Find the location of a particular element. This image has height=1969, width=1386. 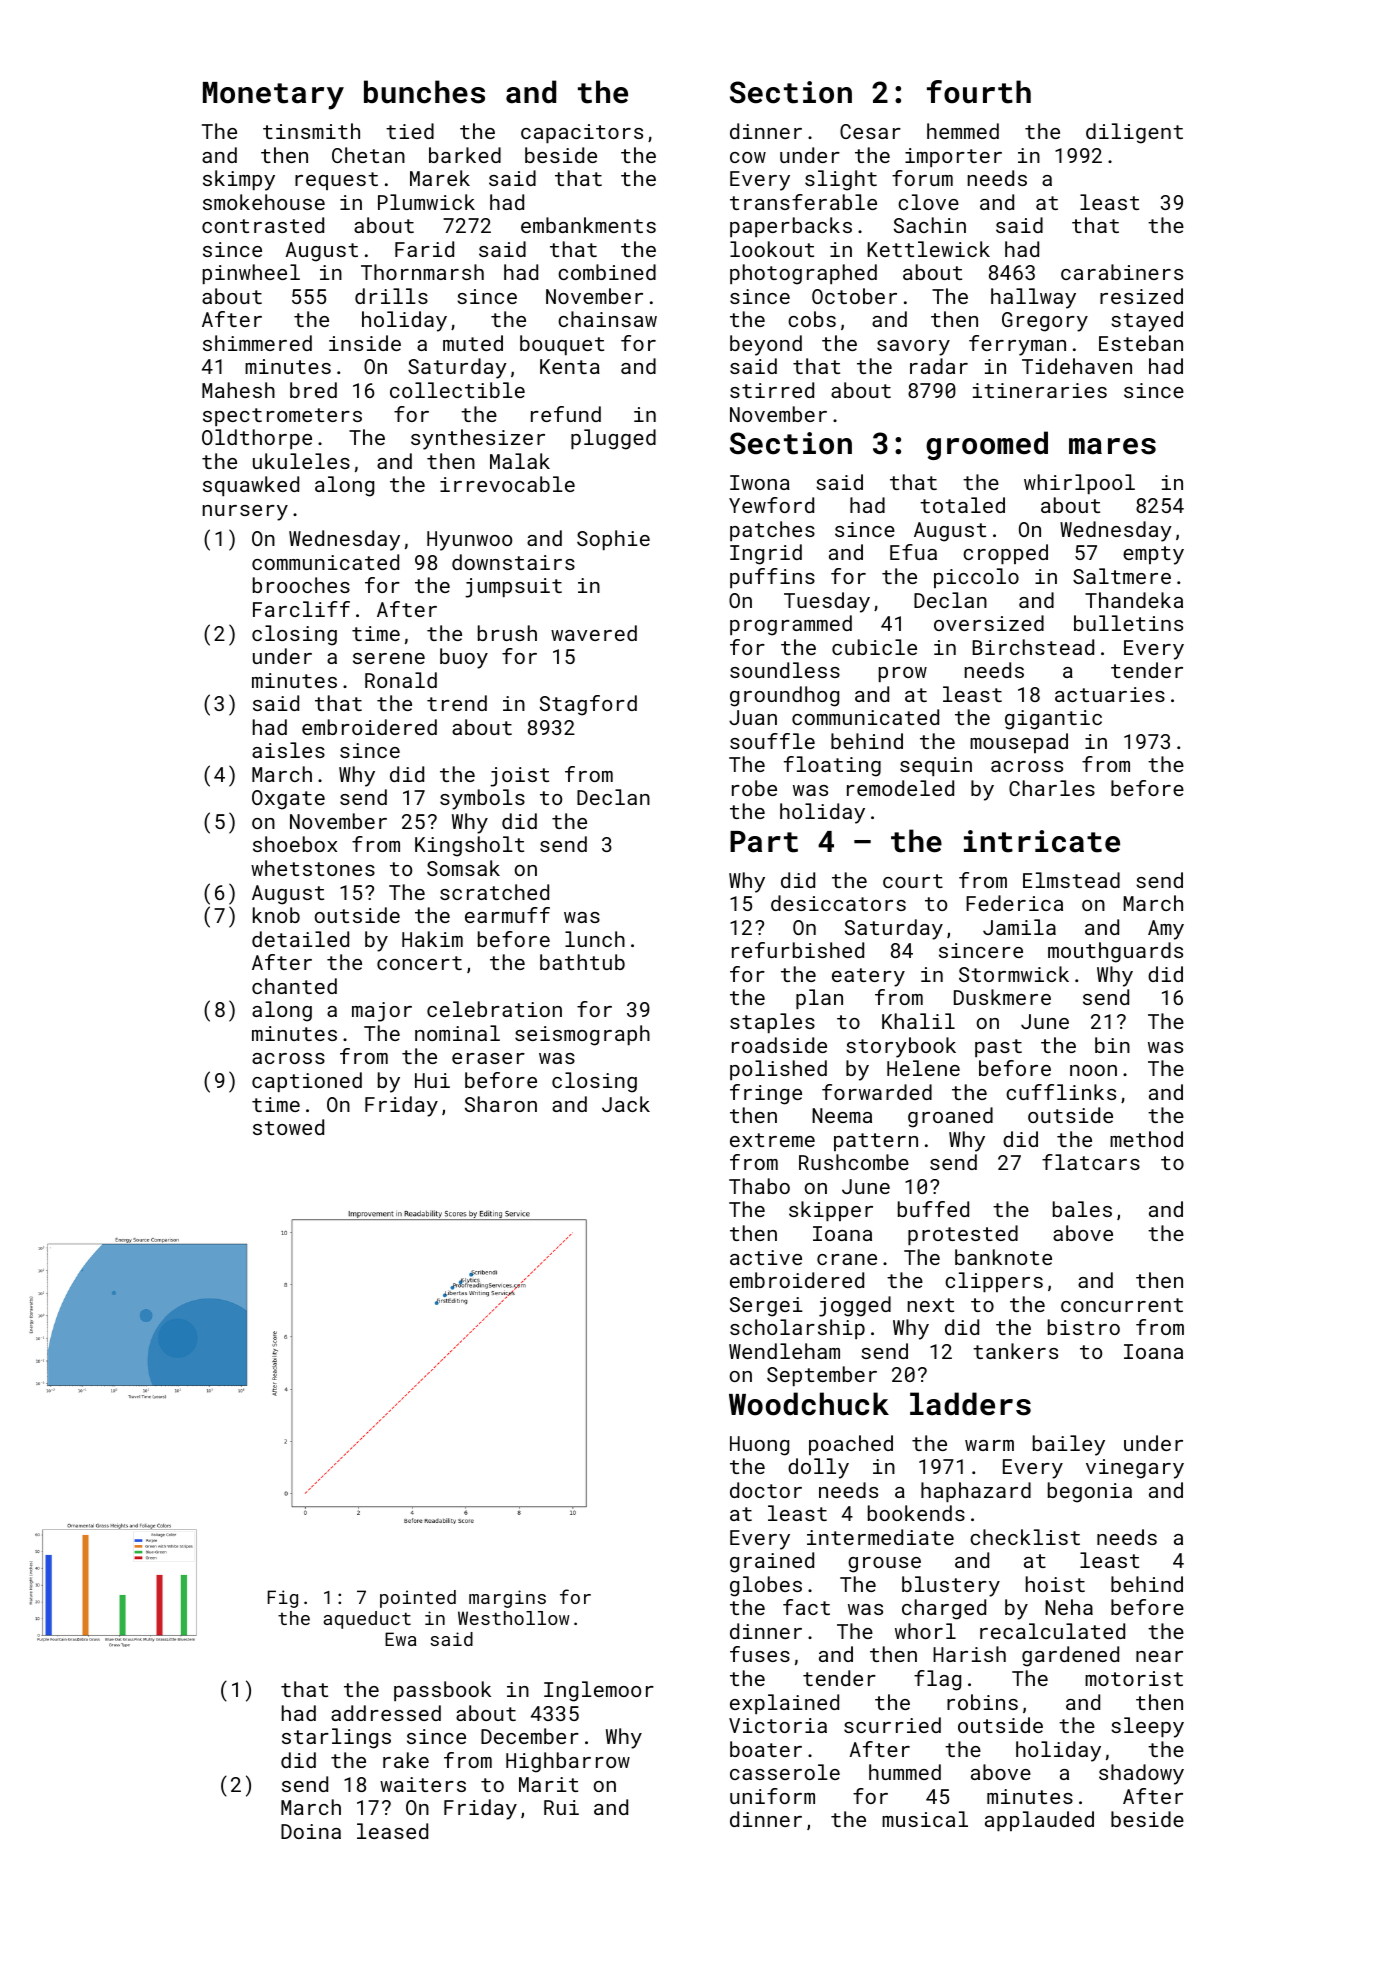

uniform is located at coordinates (772, 1796).
